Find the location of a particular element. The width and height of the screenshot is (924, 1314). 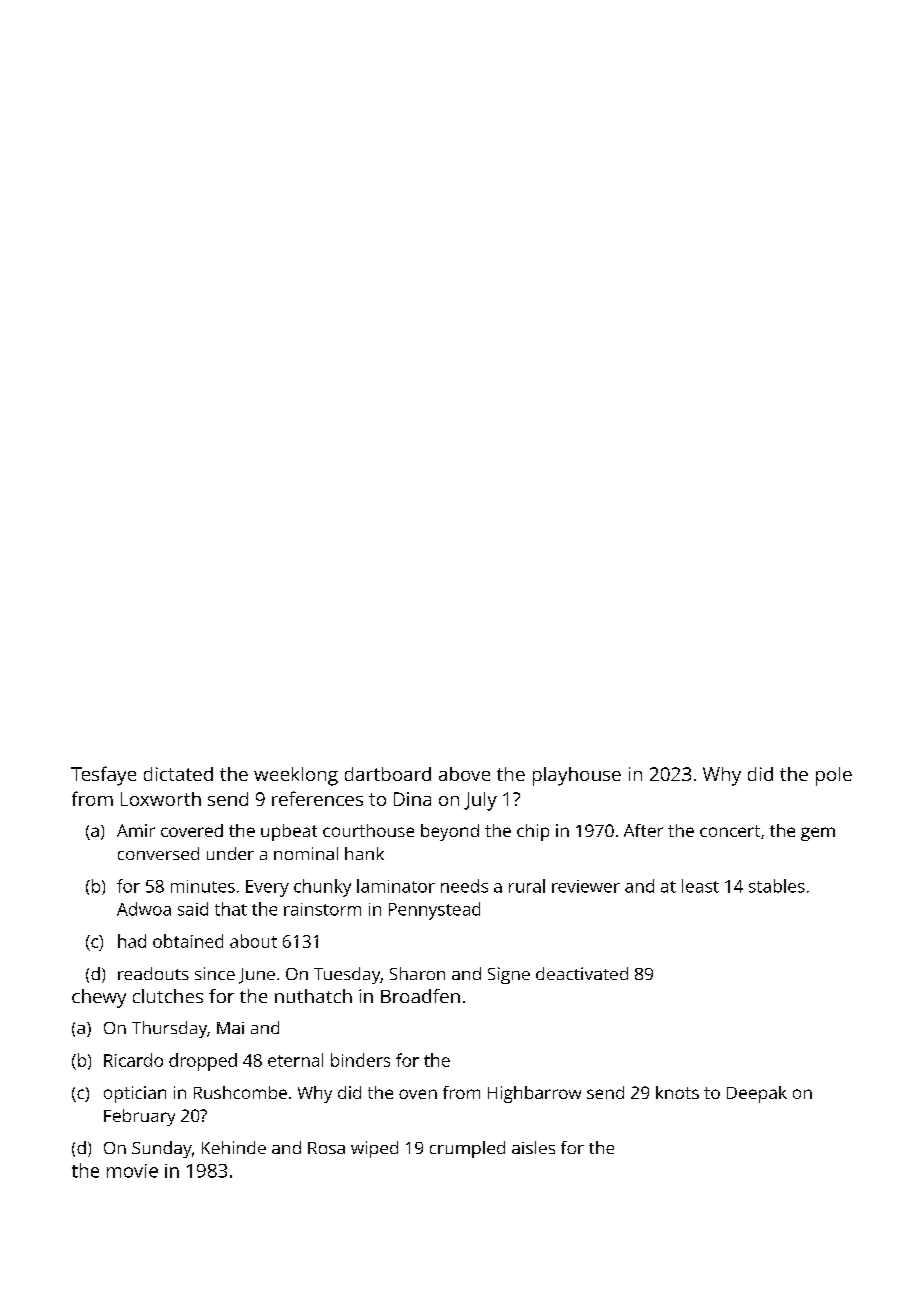

reviewer is located at coordinates (586, 886).
